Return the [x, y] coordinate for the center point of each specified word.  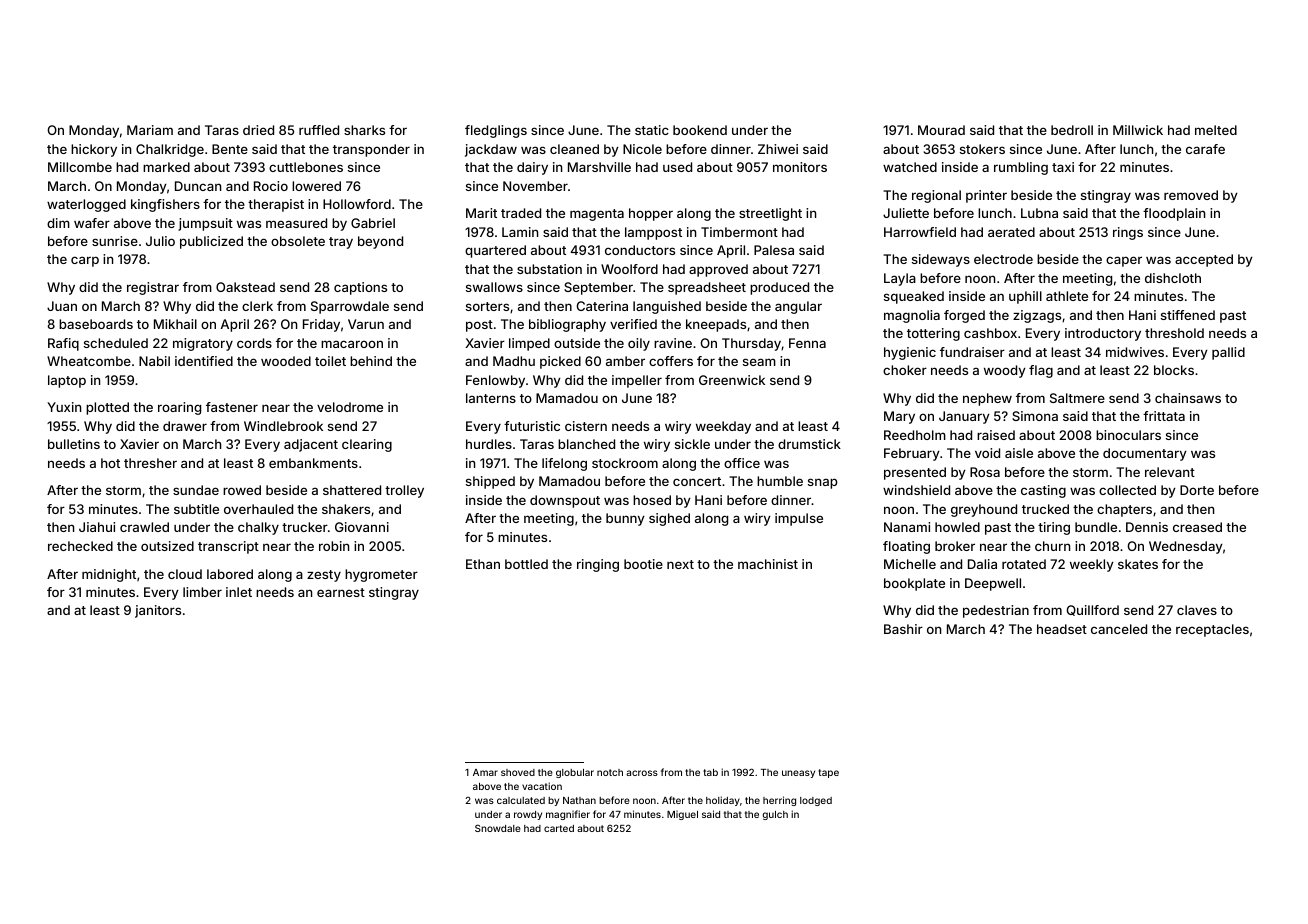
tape [828, 773]
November [535, 186]
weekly [1092, 565]
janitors [158, 611]
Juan [62, 306]
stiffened [1188, 315]
